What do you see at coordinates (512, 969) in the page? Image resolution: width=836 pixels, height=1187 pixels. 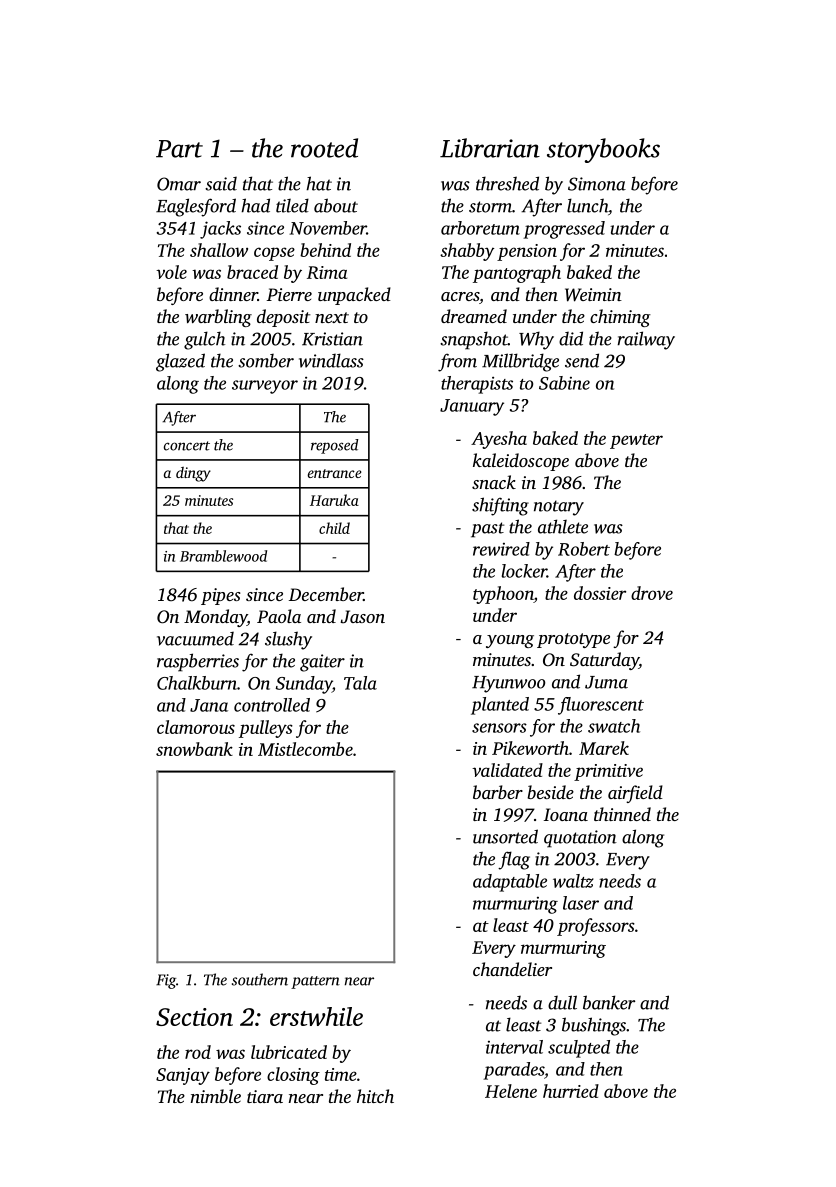 I see `chandelier` at bounding box center [512, 969].
